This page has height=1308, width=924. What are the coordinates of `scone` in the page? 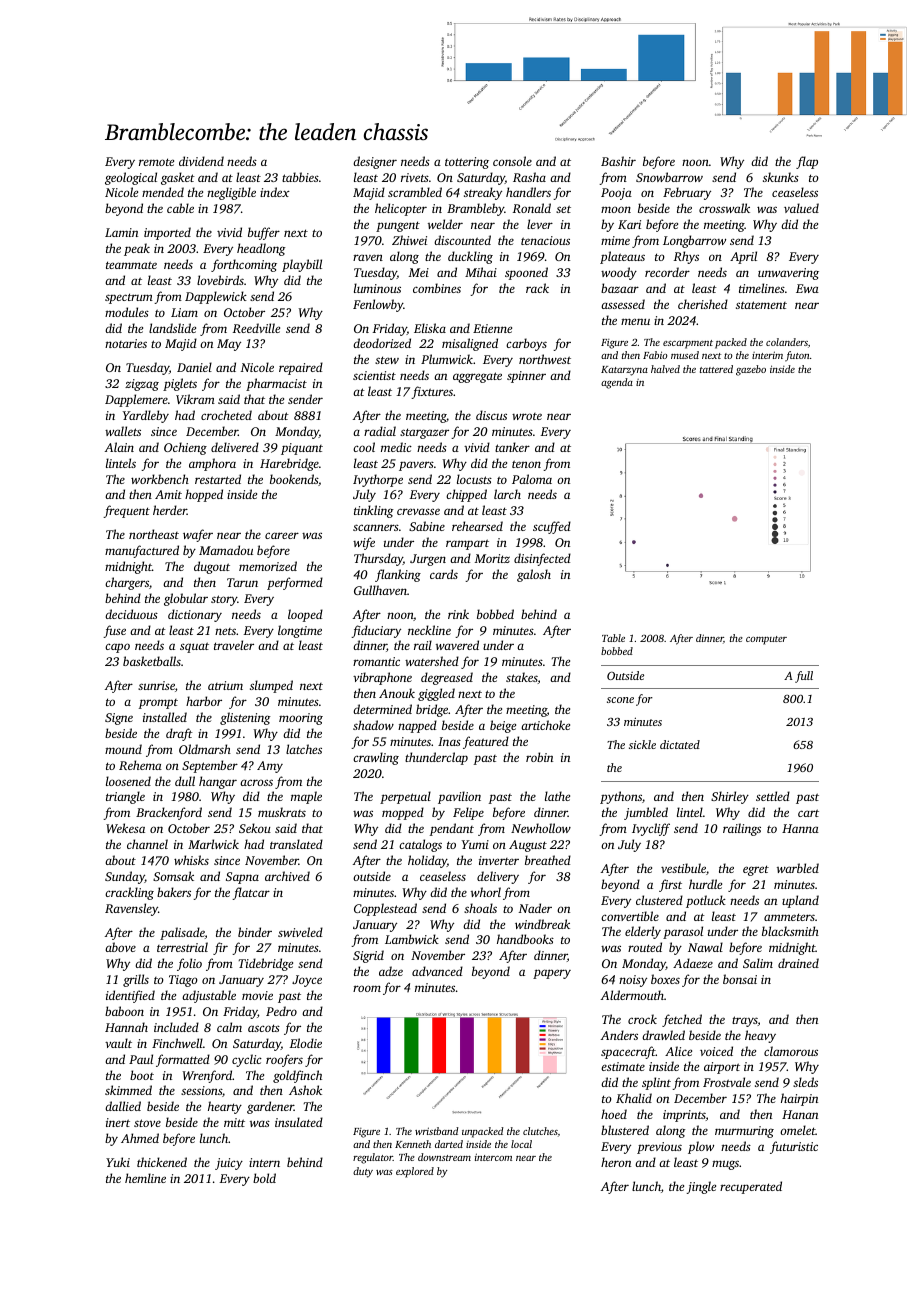 It's located at (620, 700).
